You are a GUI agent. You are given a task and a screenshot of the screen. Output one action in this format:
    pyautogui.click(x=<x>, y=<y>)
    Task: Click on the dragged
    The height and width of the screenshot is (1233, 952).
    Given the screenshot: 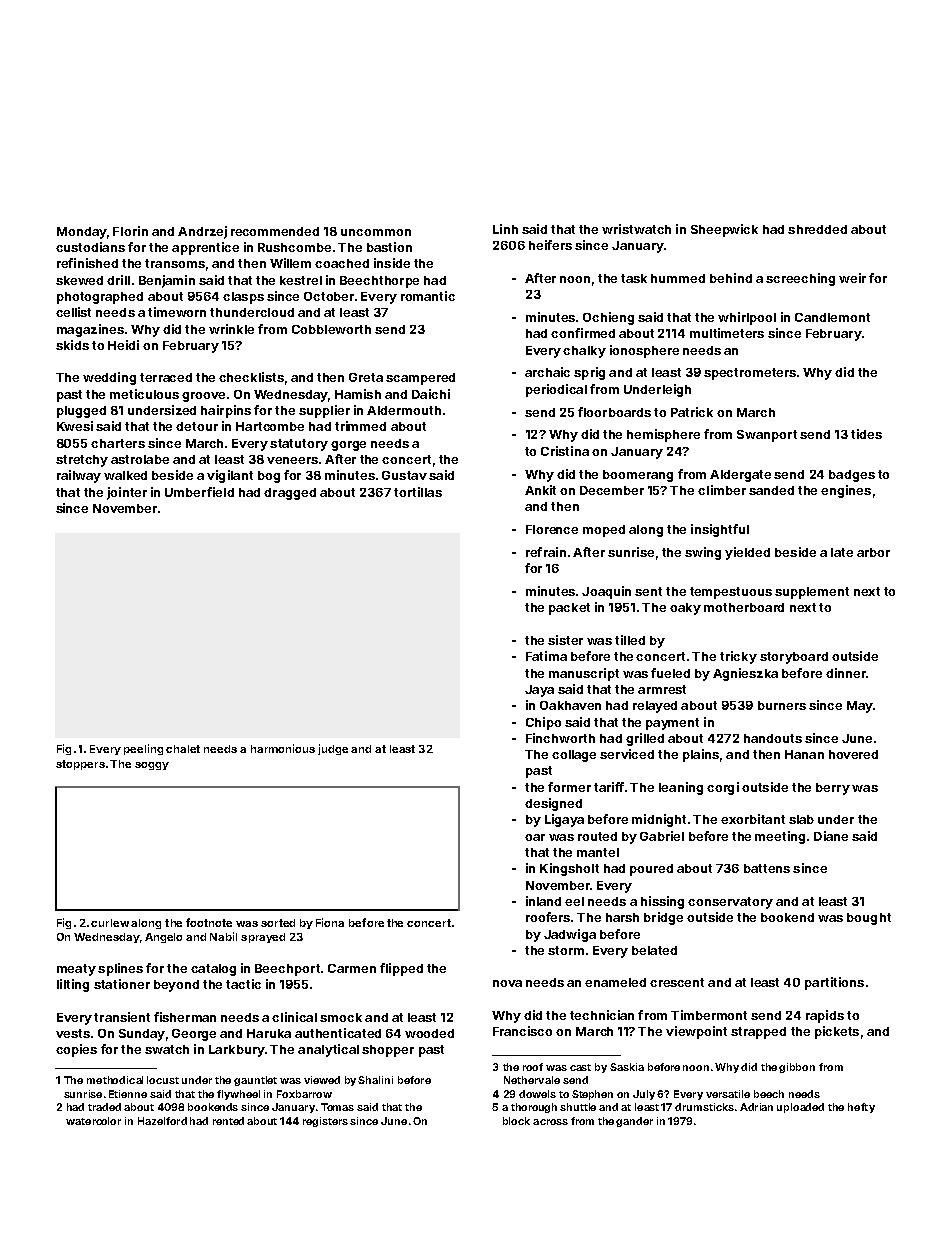 What is the action you would take?
    pyautogui.click(x=290, y=494)
